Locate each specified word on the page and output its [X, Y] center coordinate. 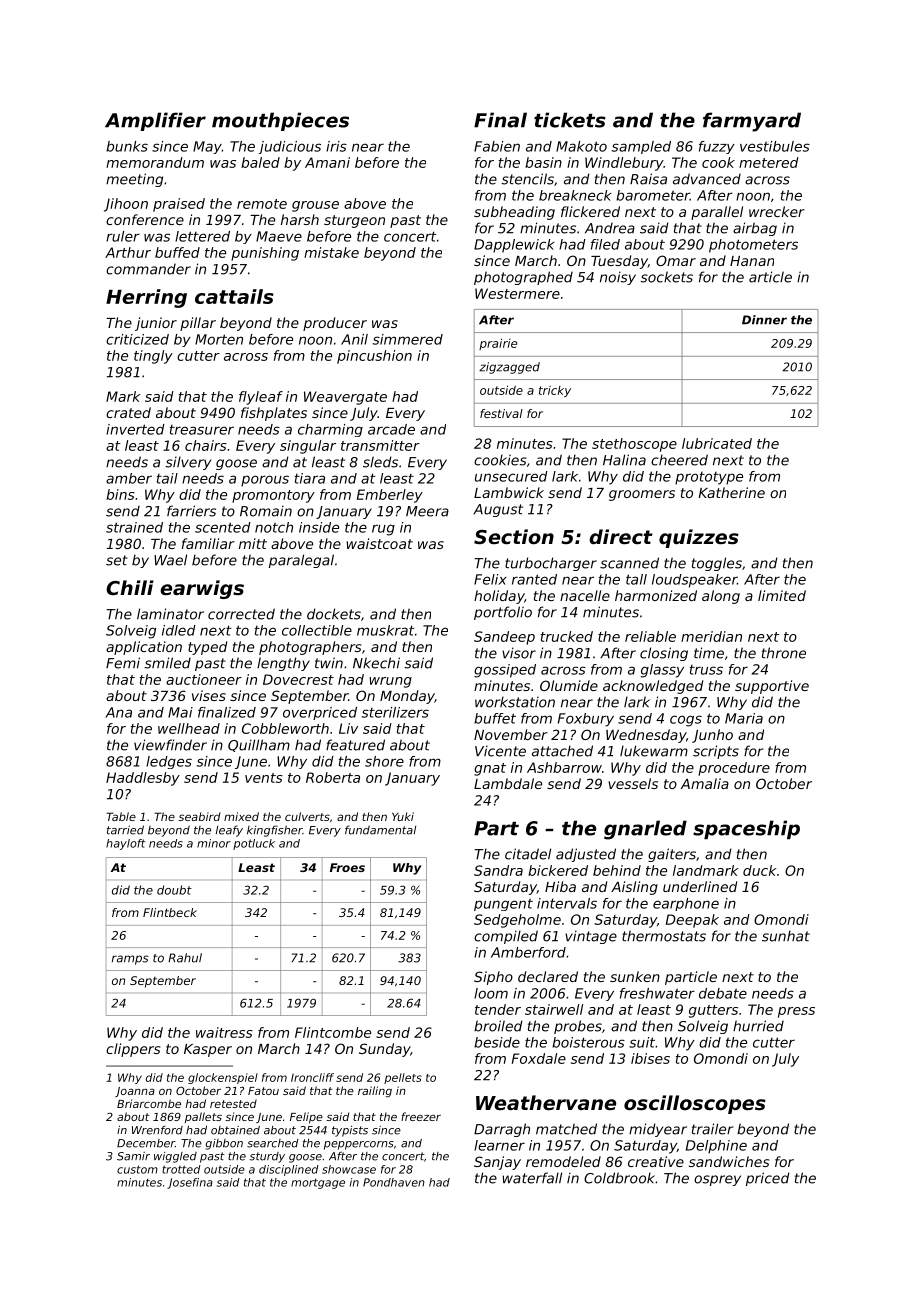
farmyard [752, 122]
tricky [555, 391]
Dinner [764, 320]
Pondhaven [394, 1182]
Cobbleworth [285, 728]
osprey [717, 1180]
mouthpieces [280, 121]
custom [137, 1169]
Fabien [497, 146]
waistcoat [380, 543]
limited [782, 595]
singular [308, 447]
